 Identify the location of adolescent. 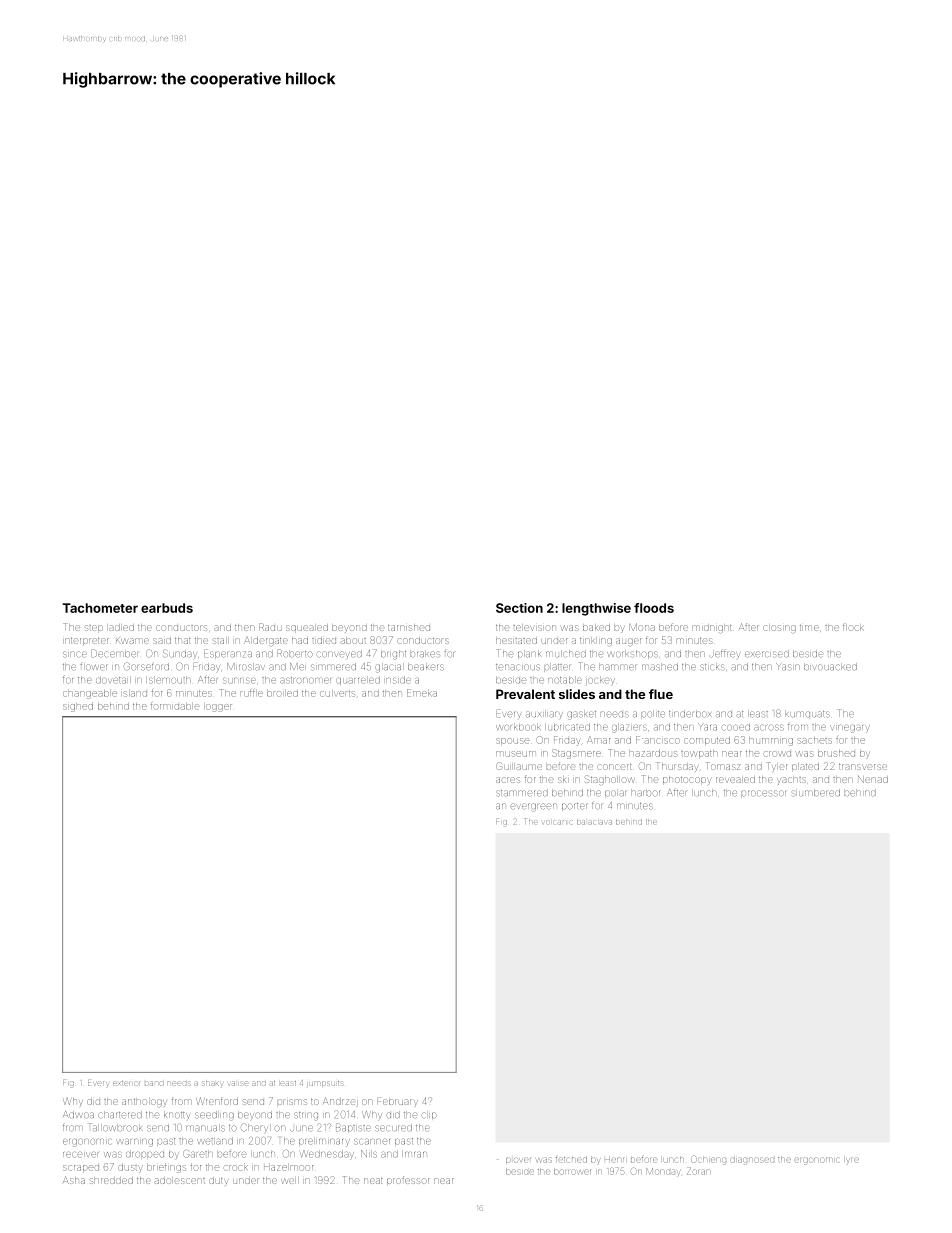
(180, 1180).
